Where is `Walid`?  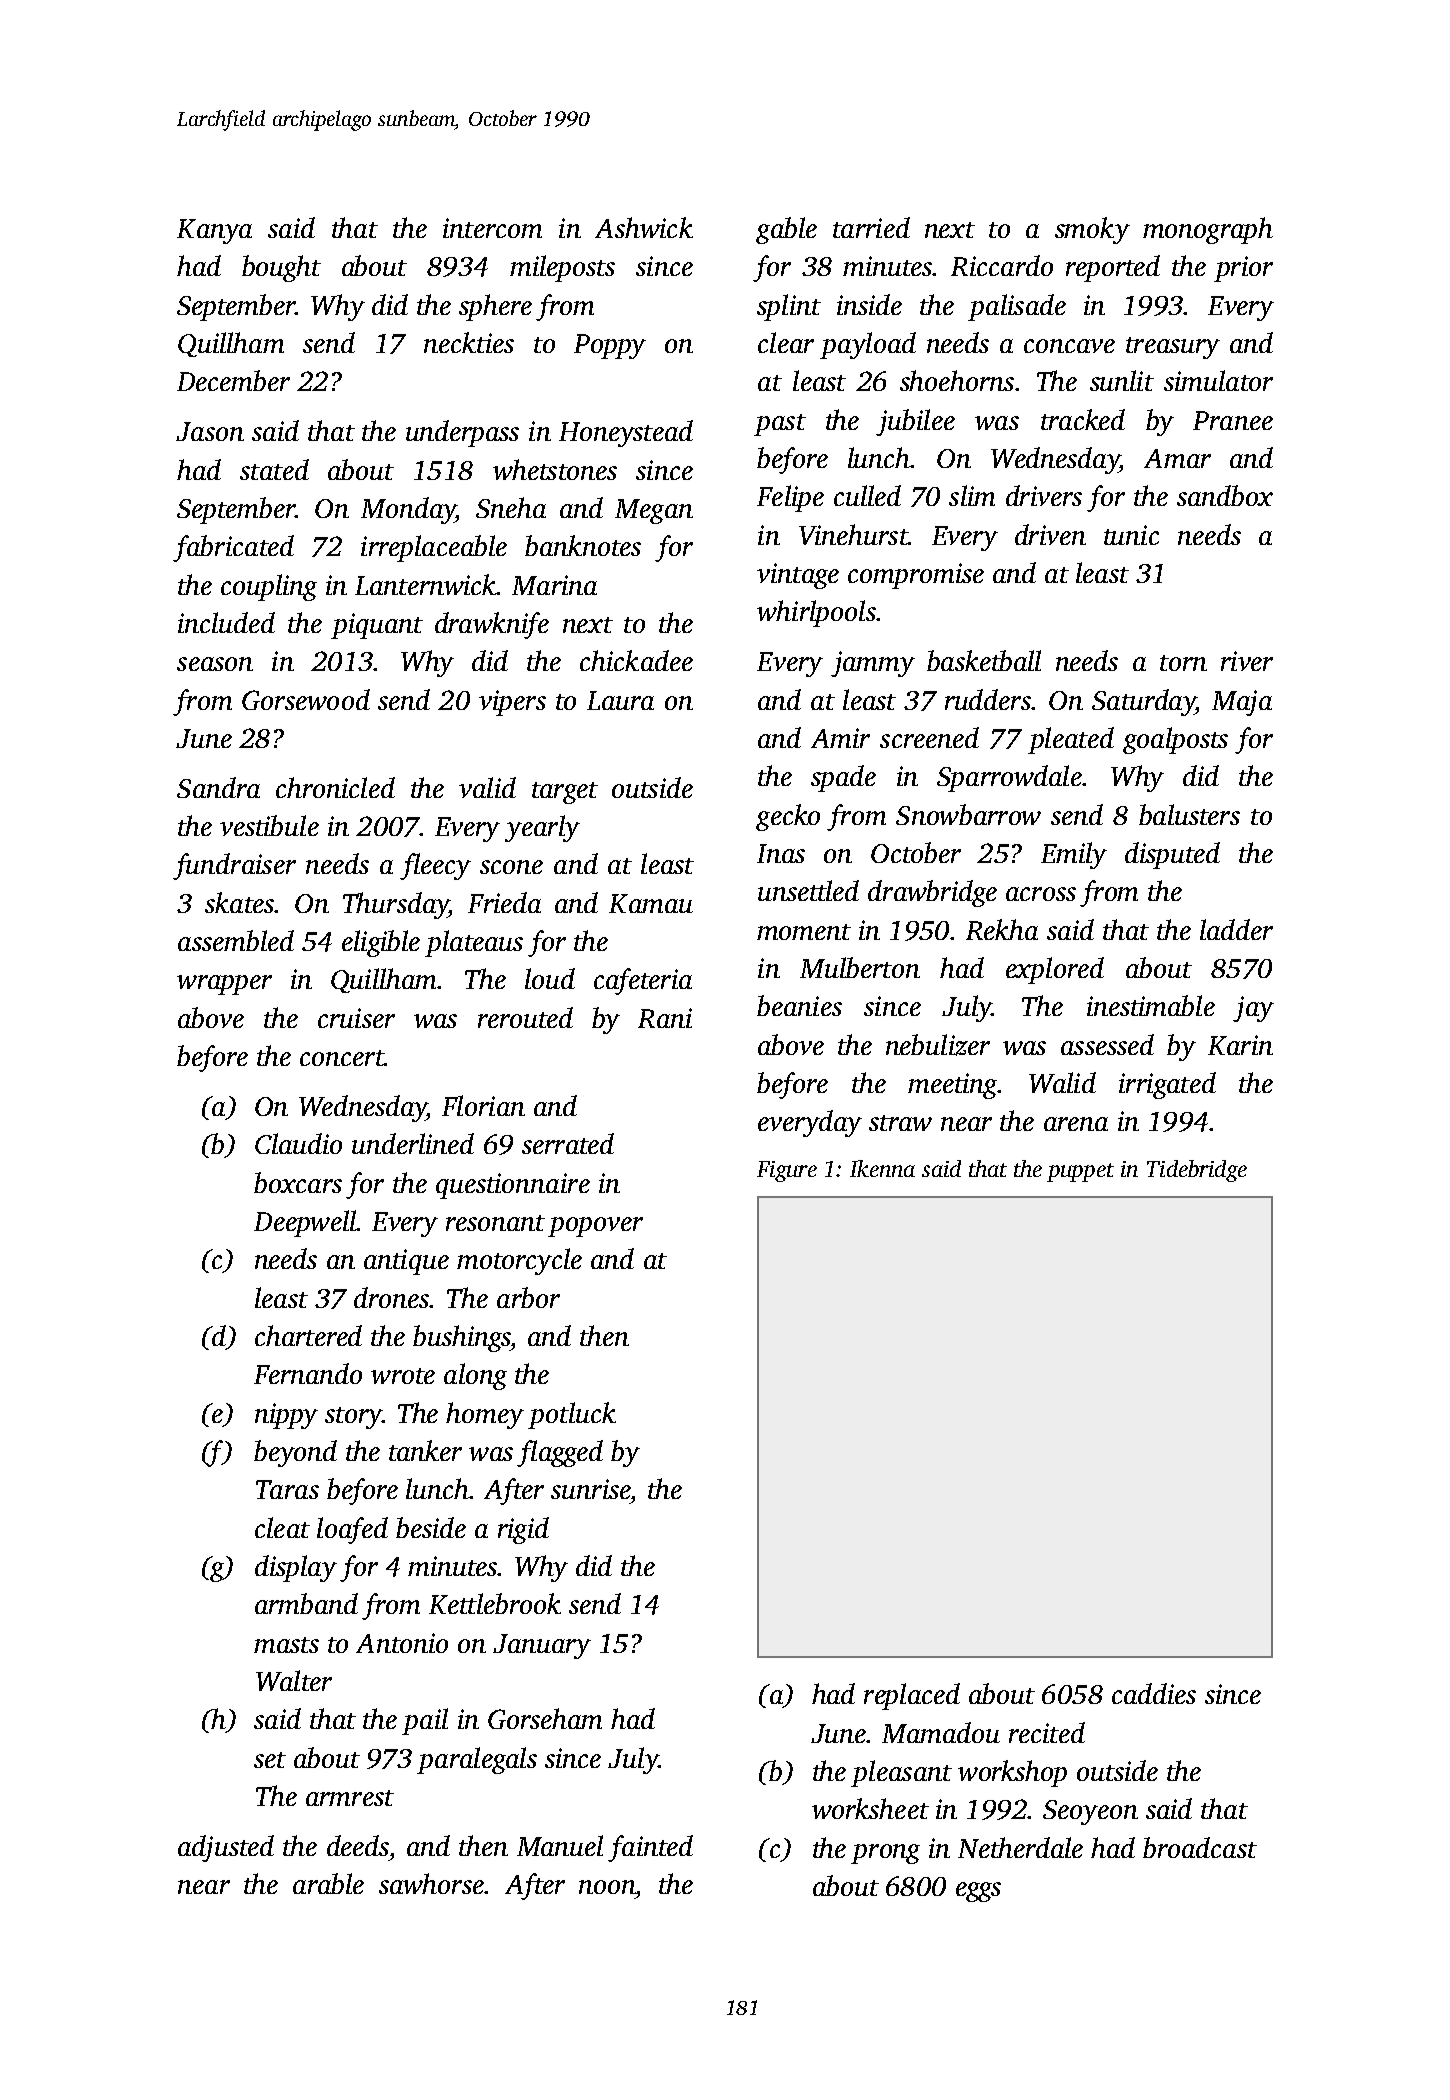
Walid is located at coordinates (1062, 1082).
